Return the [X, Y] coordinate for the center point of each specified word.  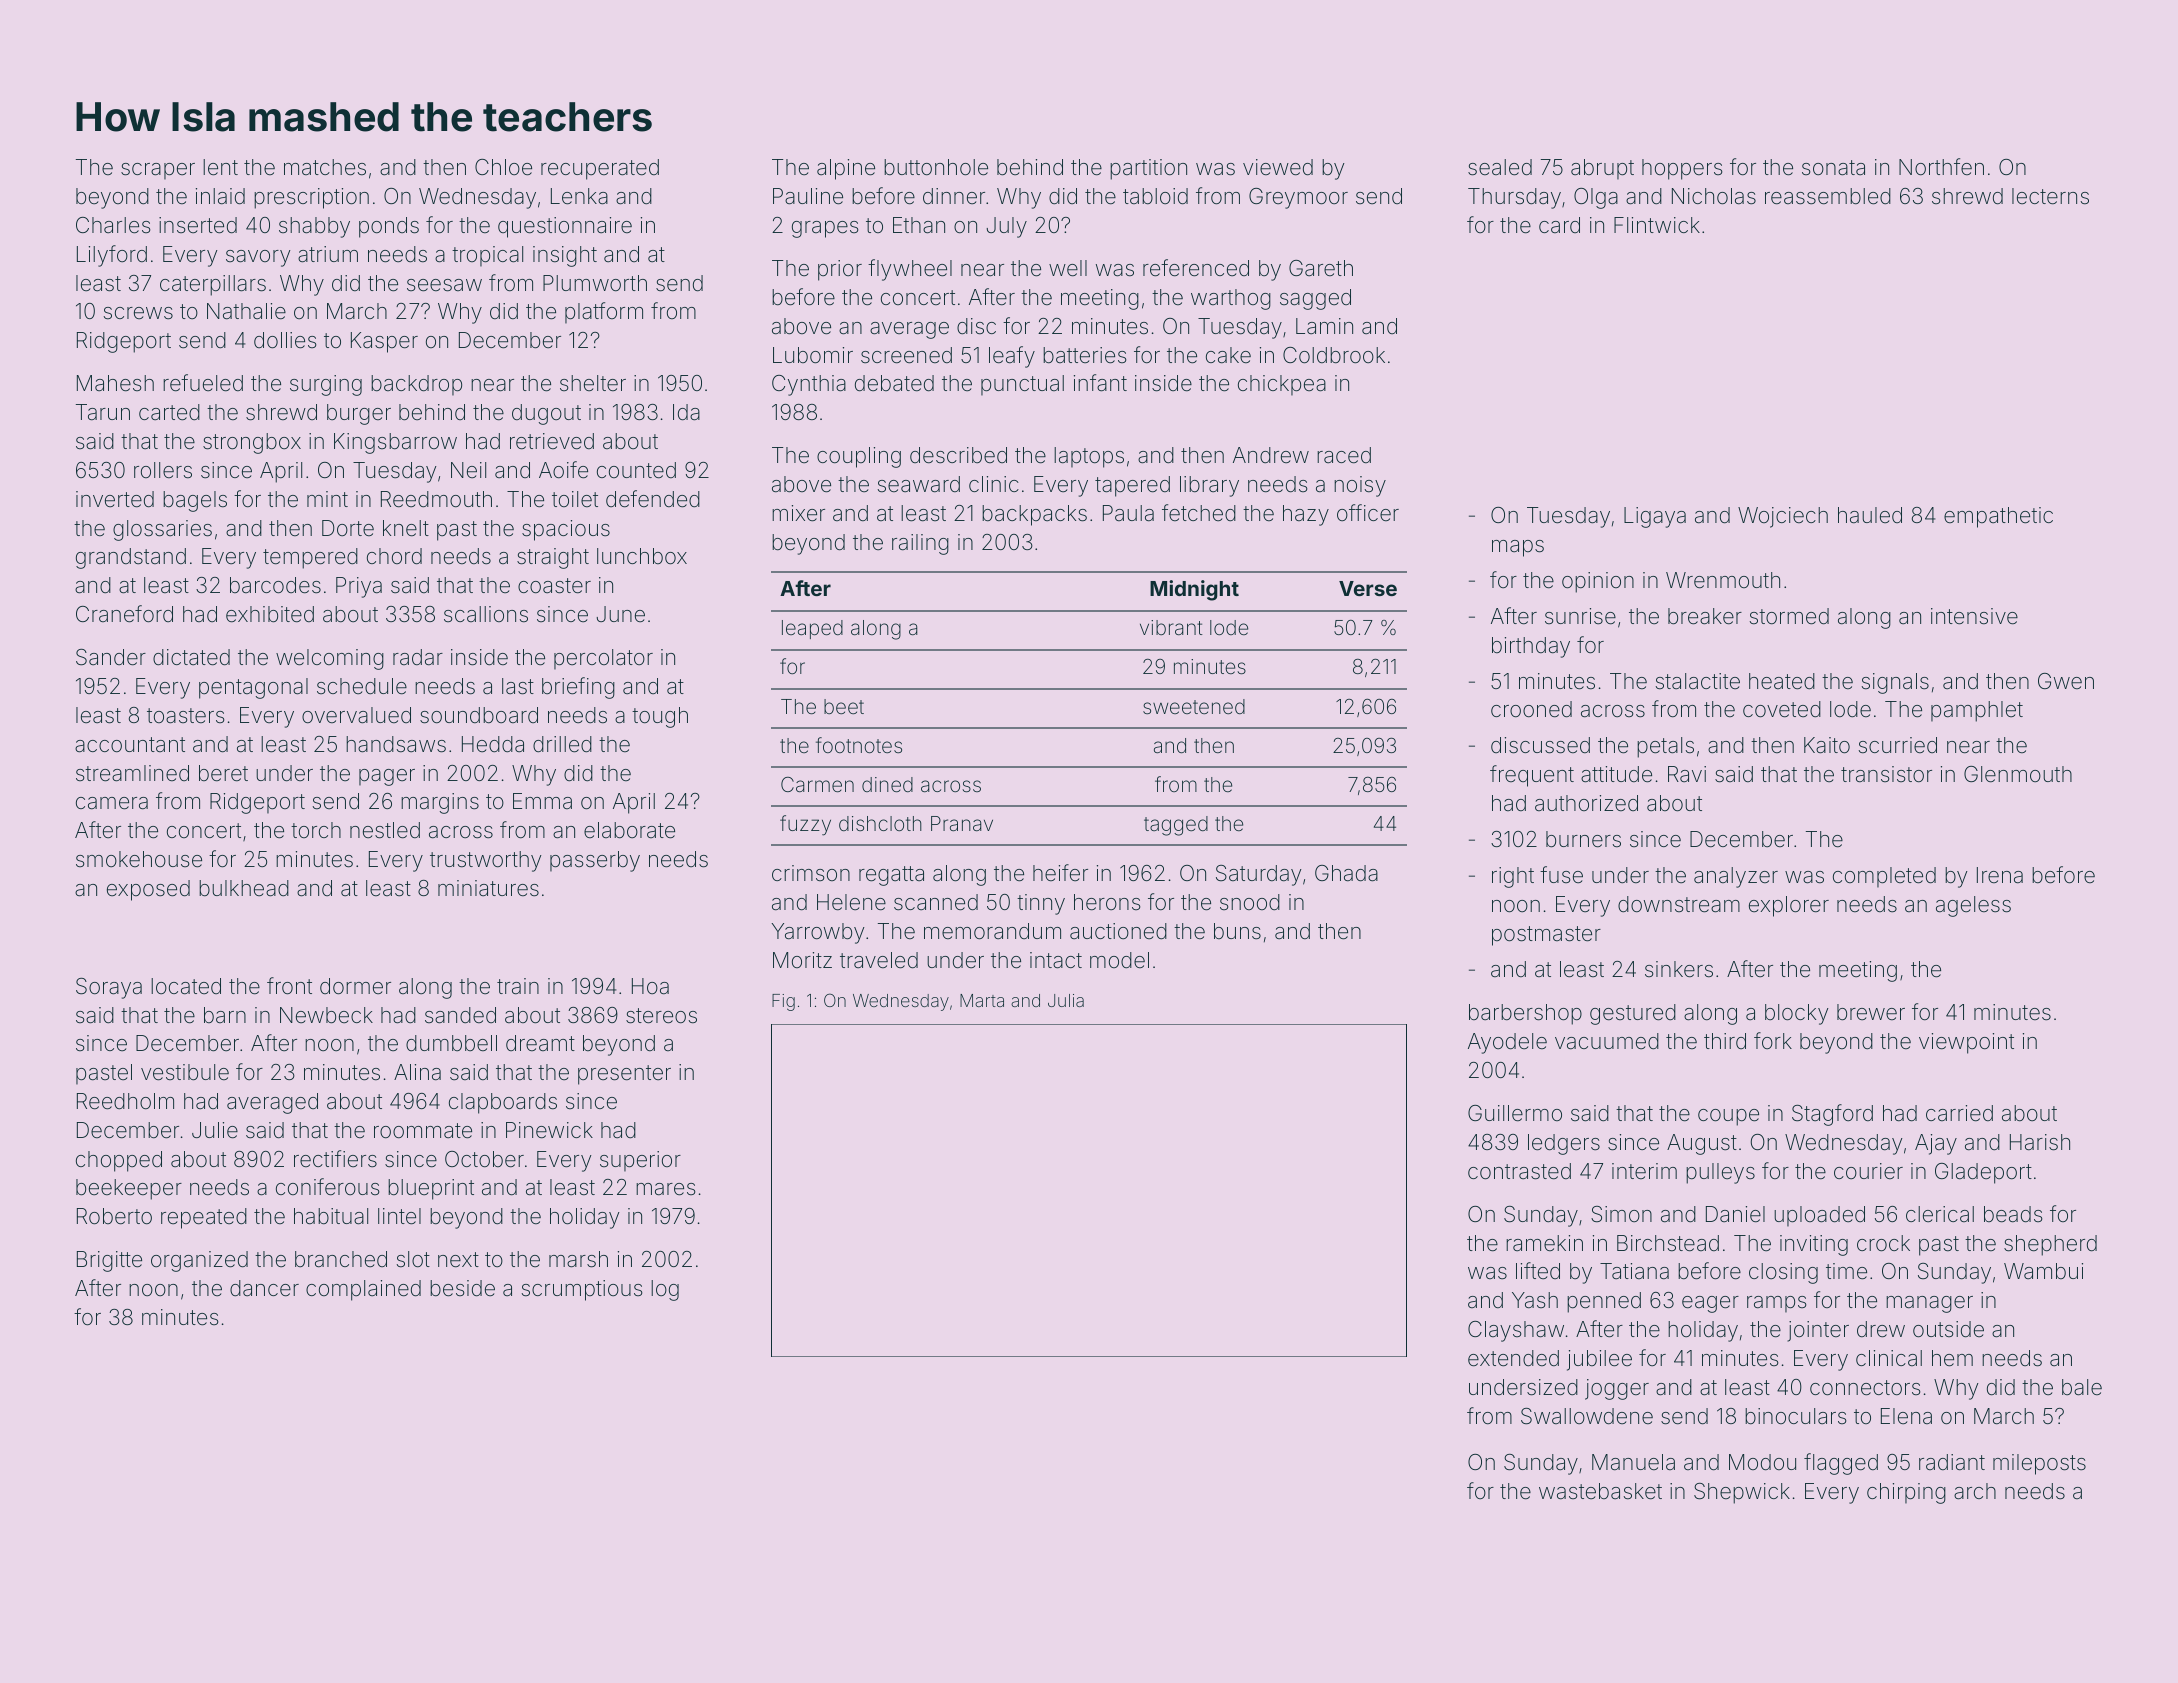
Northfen [1941, 167]
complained [363, 1290]
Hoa [650, 986]
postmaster [1546, 936]
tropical [487, 256]
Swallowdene [1587, 1416]
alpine [846, 169]
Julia [1066, 1000]
